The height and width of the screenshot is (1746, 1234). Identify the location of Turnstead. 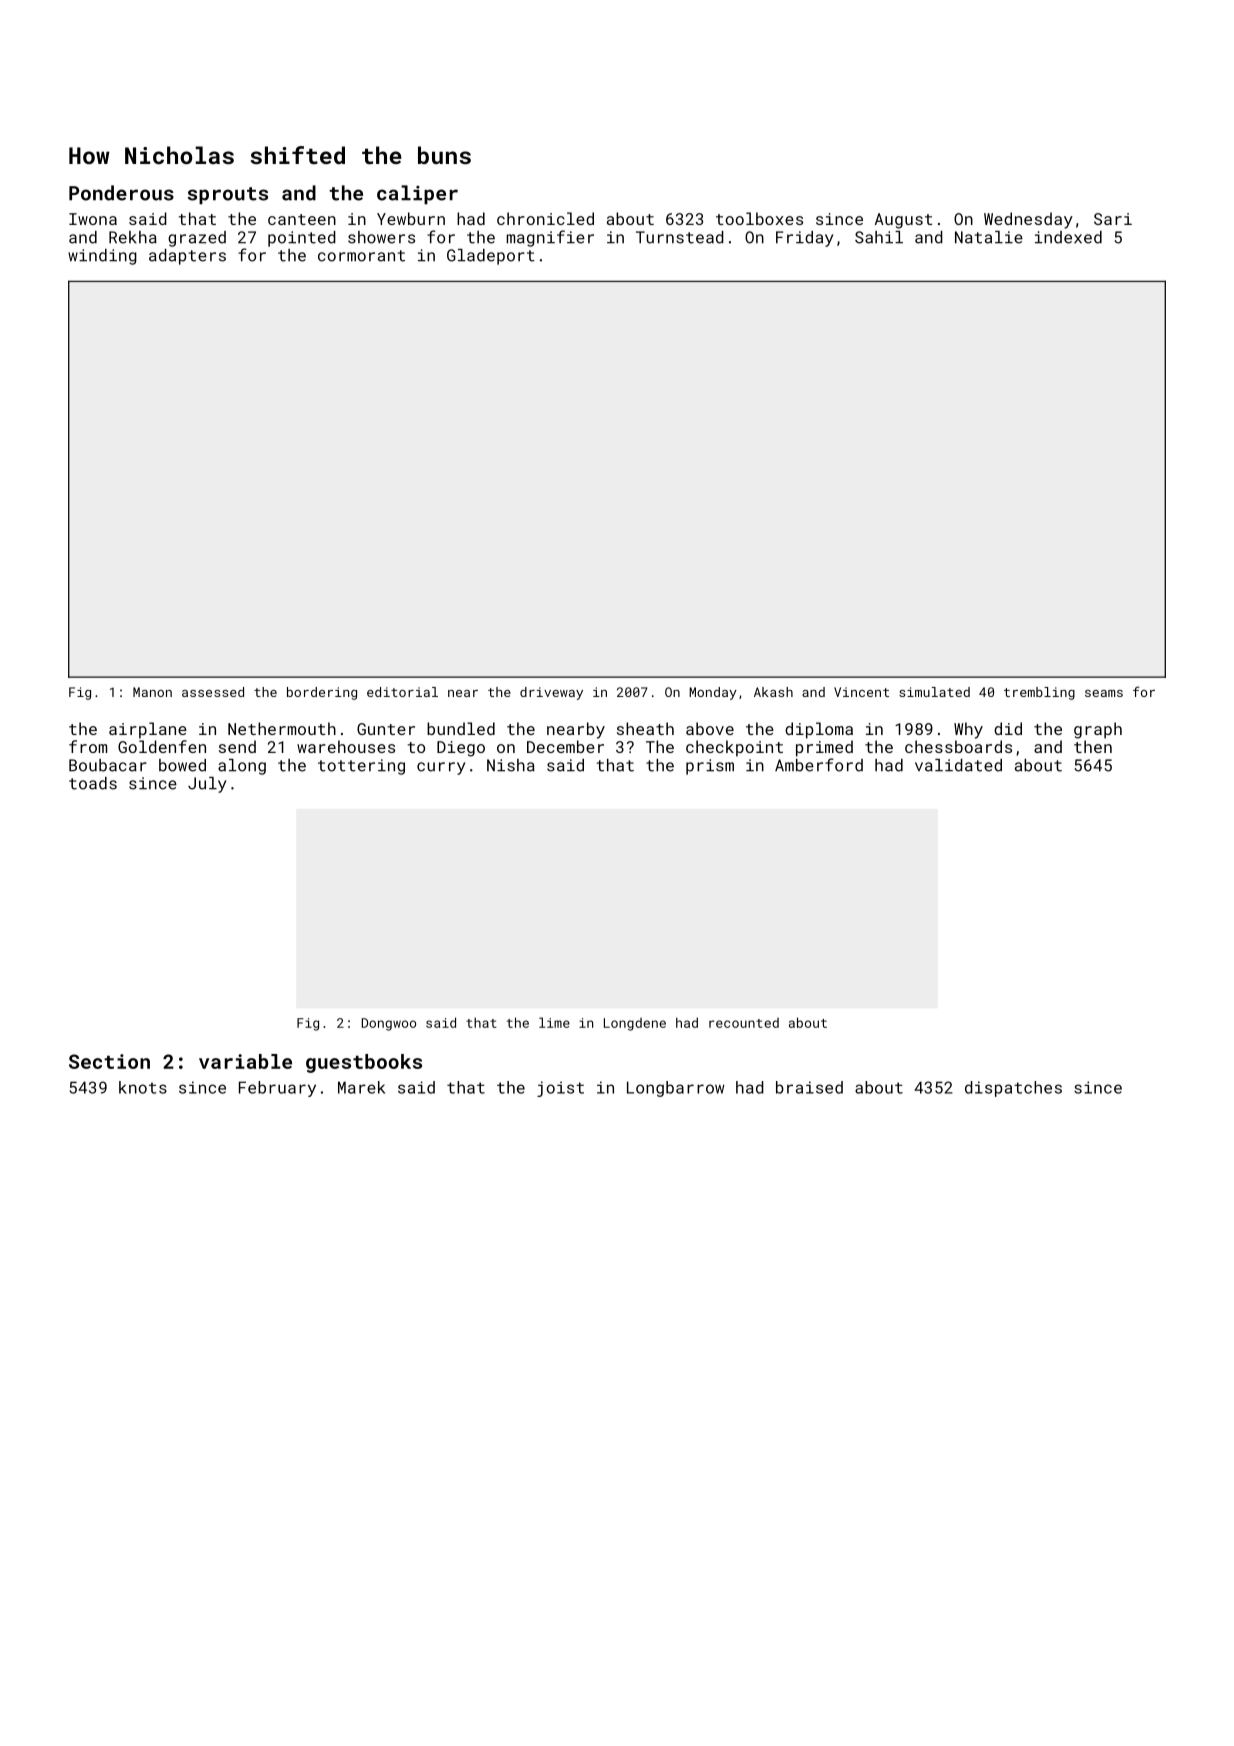
(680, 237).
